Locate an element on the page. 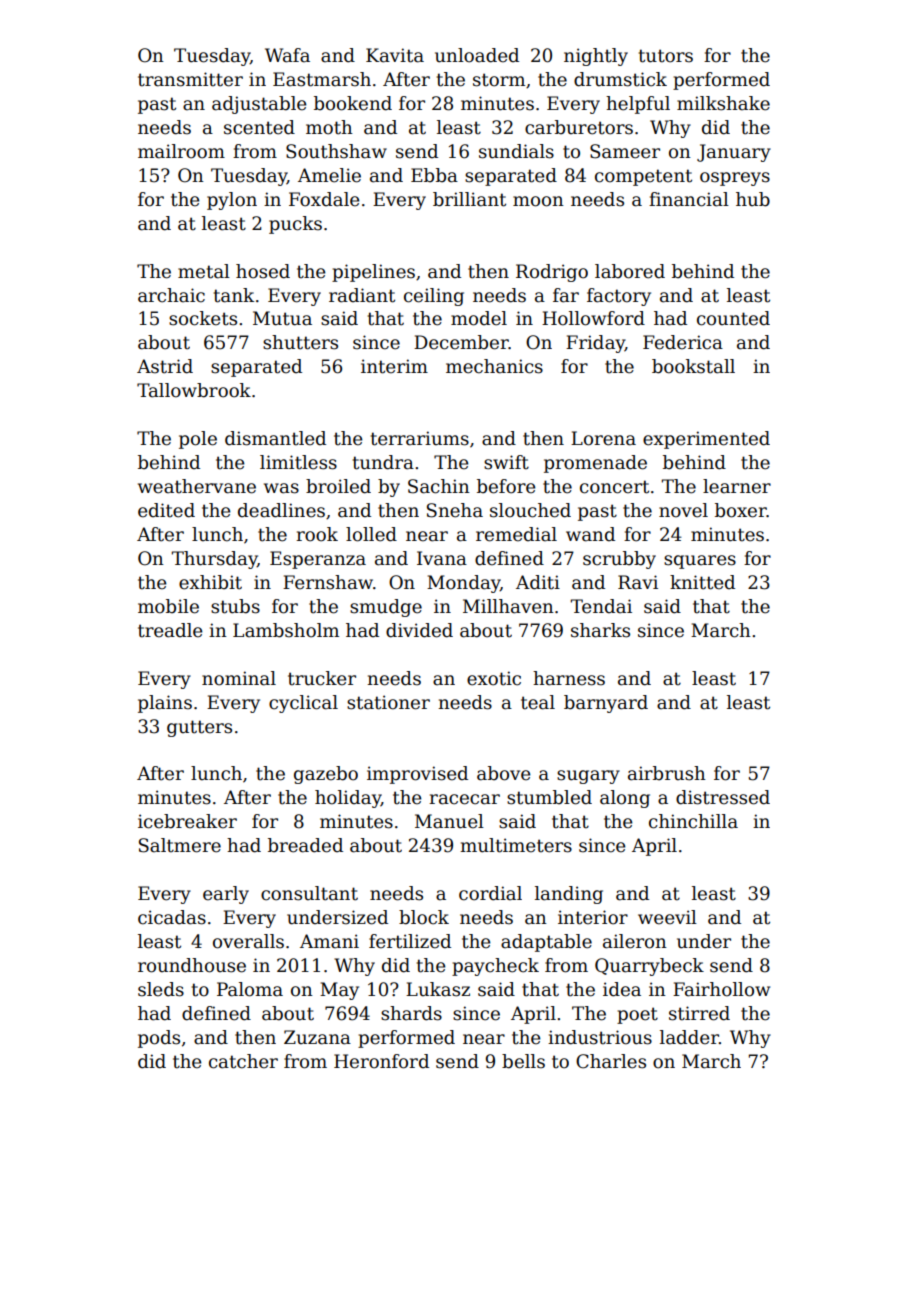 The width and height of the document is (908, 1316). mailroom is located at coordinates (181, 151).
